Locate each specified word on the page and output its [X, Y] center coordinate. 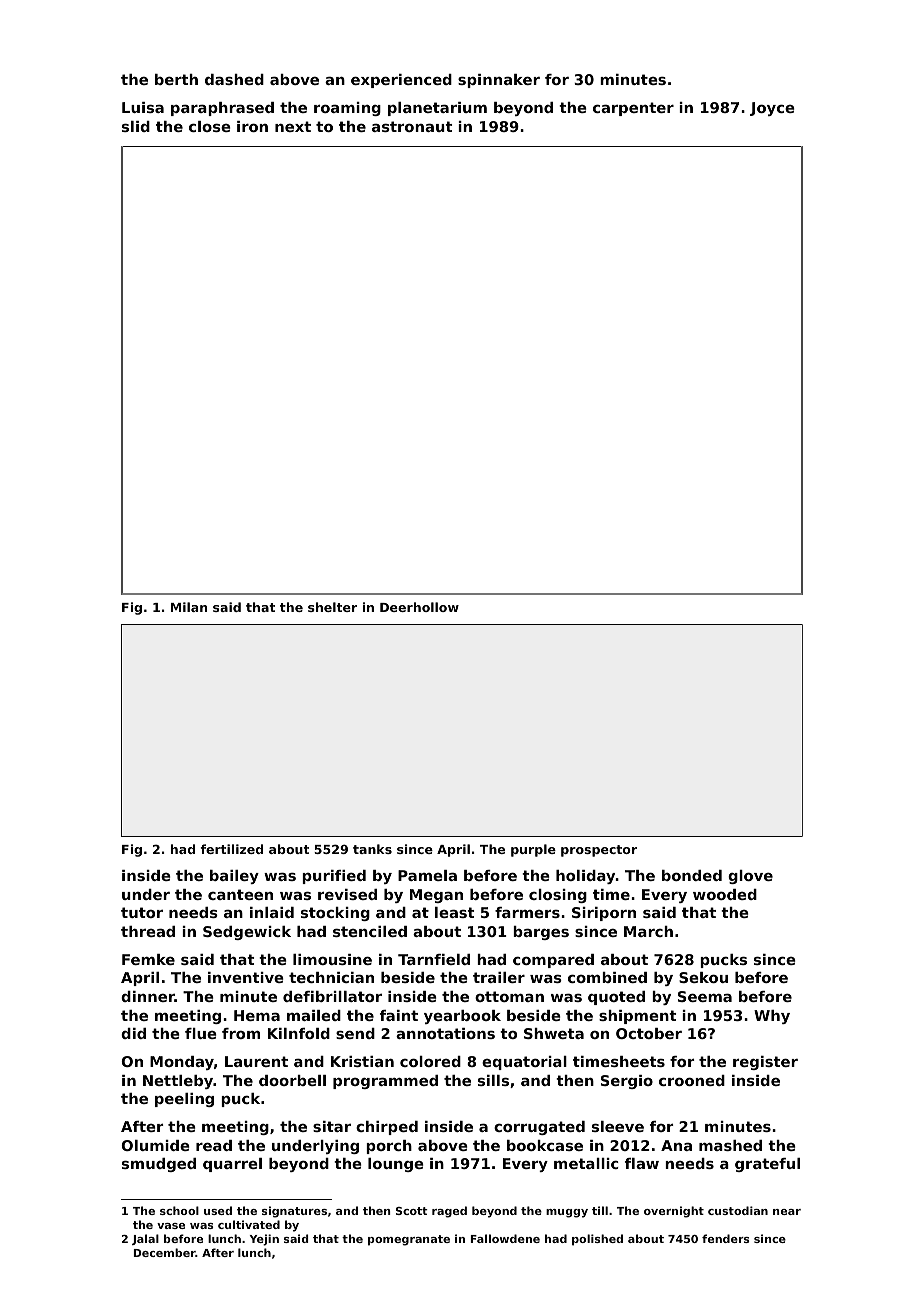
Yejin [264, 1240]
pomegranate [409, 1240]
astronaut [412, 126]
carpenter [633, 109]
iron [252, 126]
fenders [725, 1238]
